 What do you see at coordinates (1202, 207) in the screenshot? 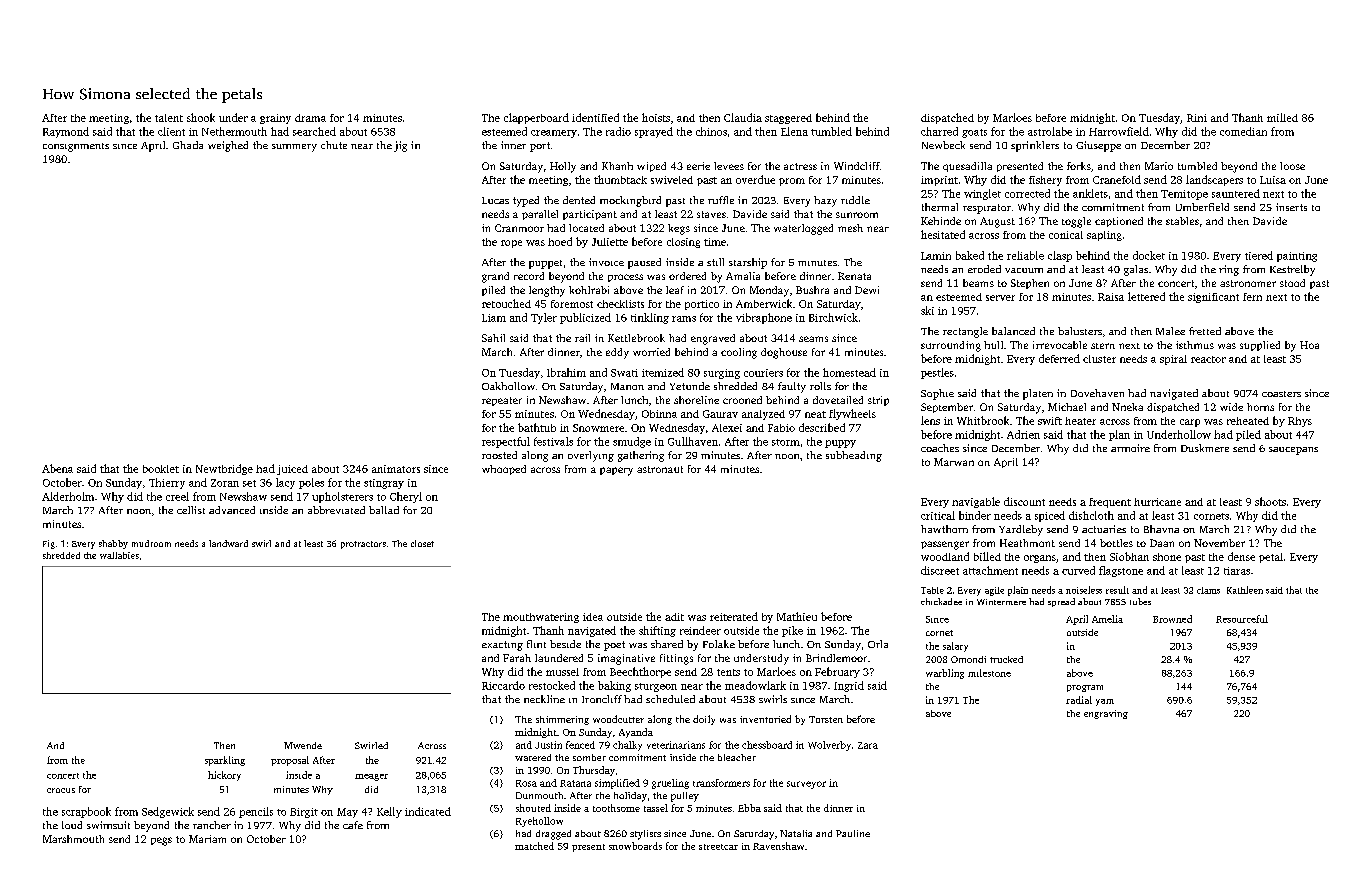
I see `Umberfield` at bounding box center [1202, 207].
